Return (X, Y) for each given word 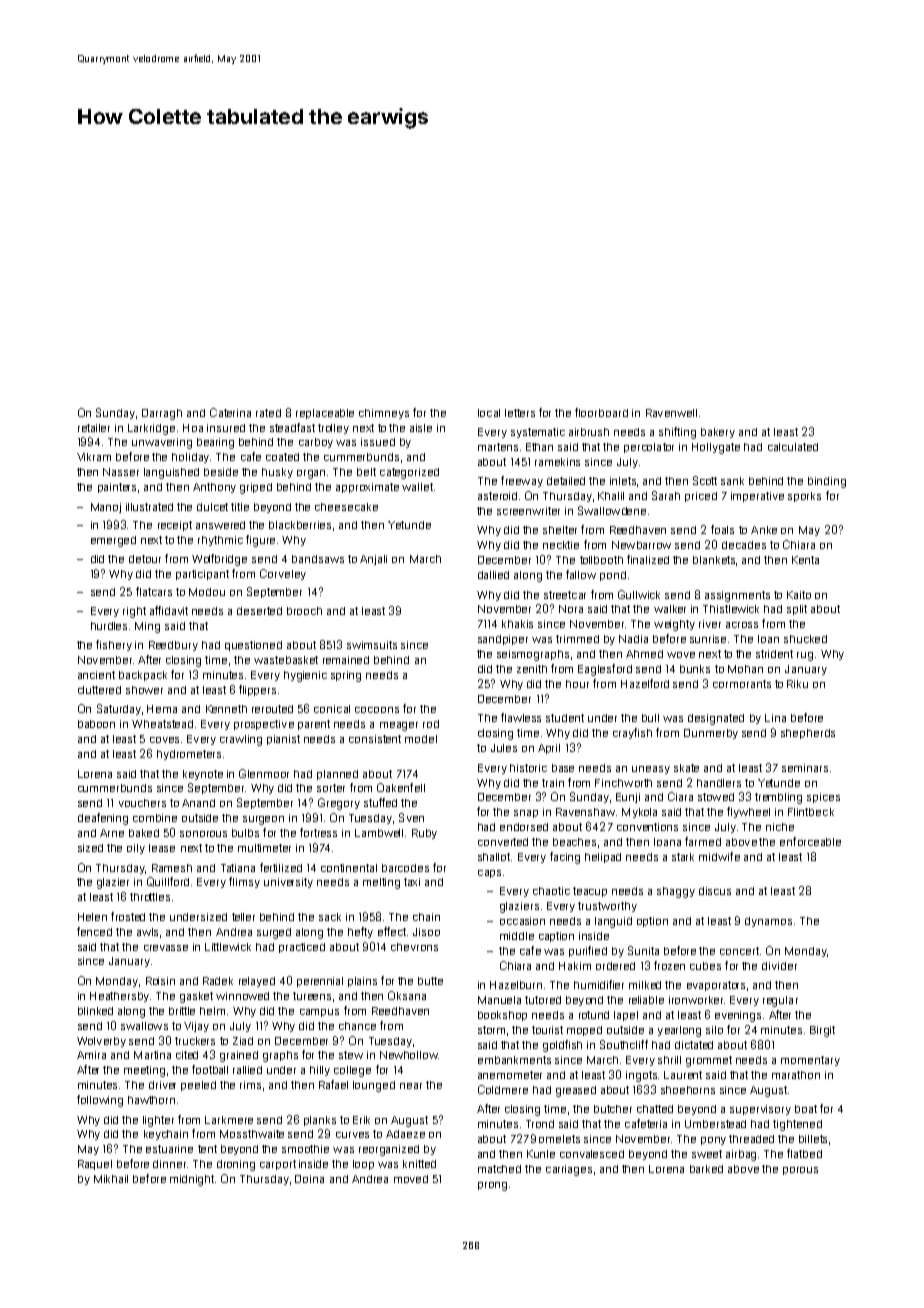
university (288, 883)
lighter (158, 1121)
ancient (96, 675)
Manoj (106, 508)
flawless (521, 717)
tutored (543, 1000)
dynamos (768, 922)
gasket (196, 997)
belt (366, 472)
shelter (560, 530)
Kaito (799, 595)
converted (503, 842)
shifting (677, 433)
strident (774, 654)
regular (780, 1001)
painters (117, 488)
